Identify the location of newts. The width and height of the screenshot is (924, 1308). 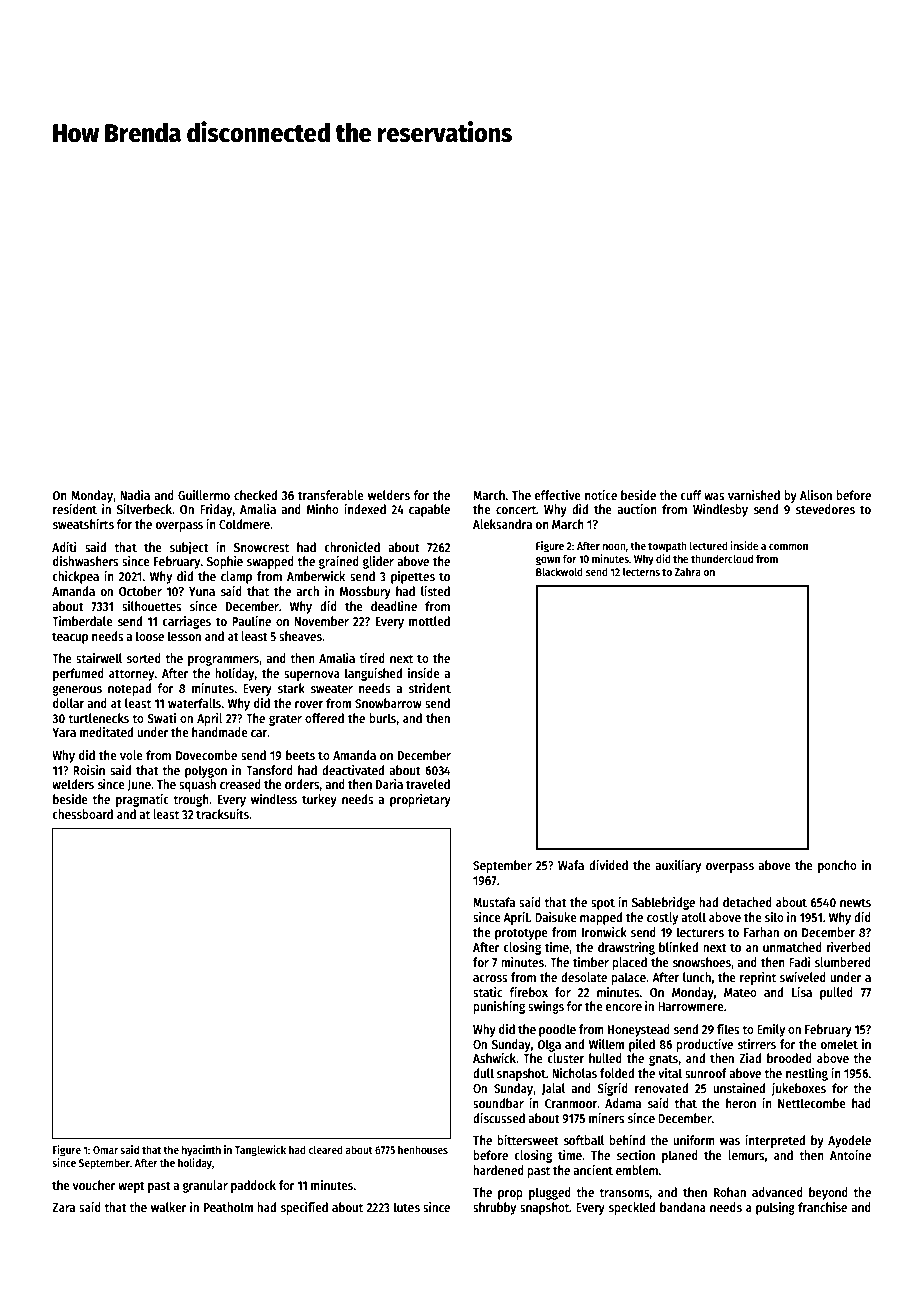
(855, 902).
